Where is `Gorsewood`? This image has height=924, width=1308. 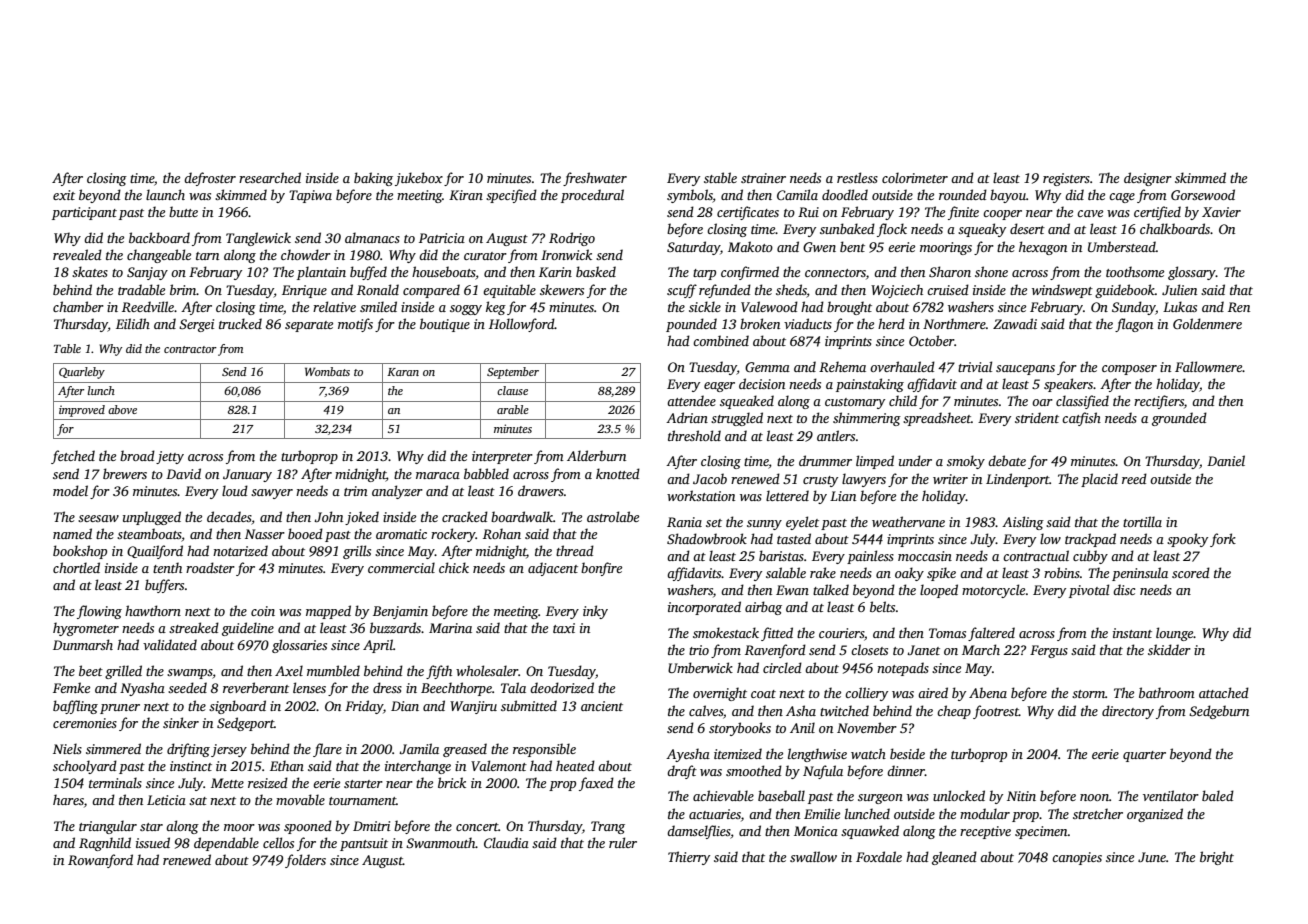 Gorsewood is located at coordinates (1203, 194).
